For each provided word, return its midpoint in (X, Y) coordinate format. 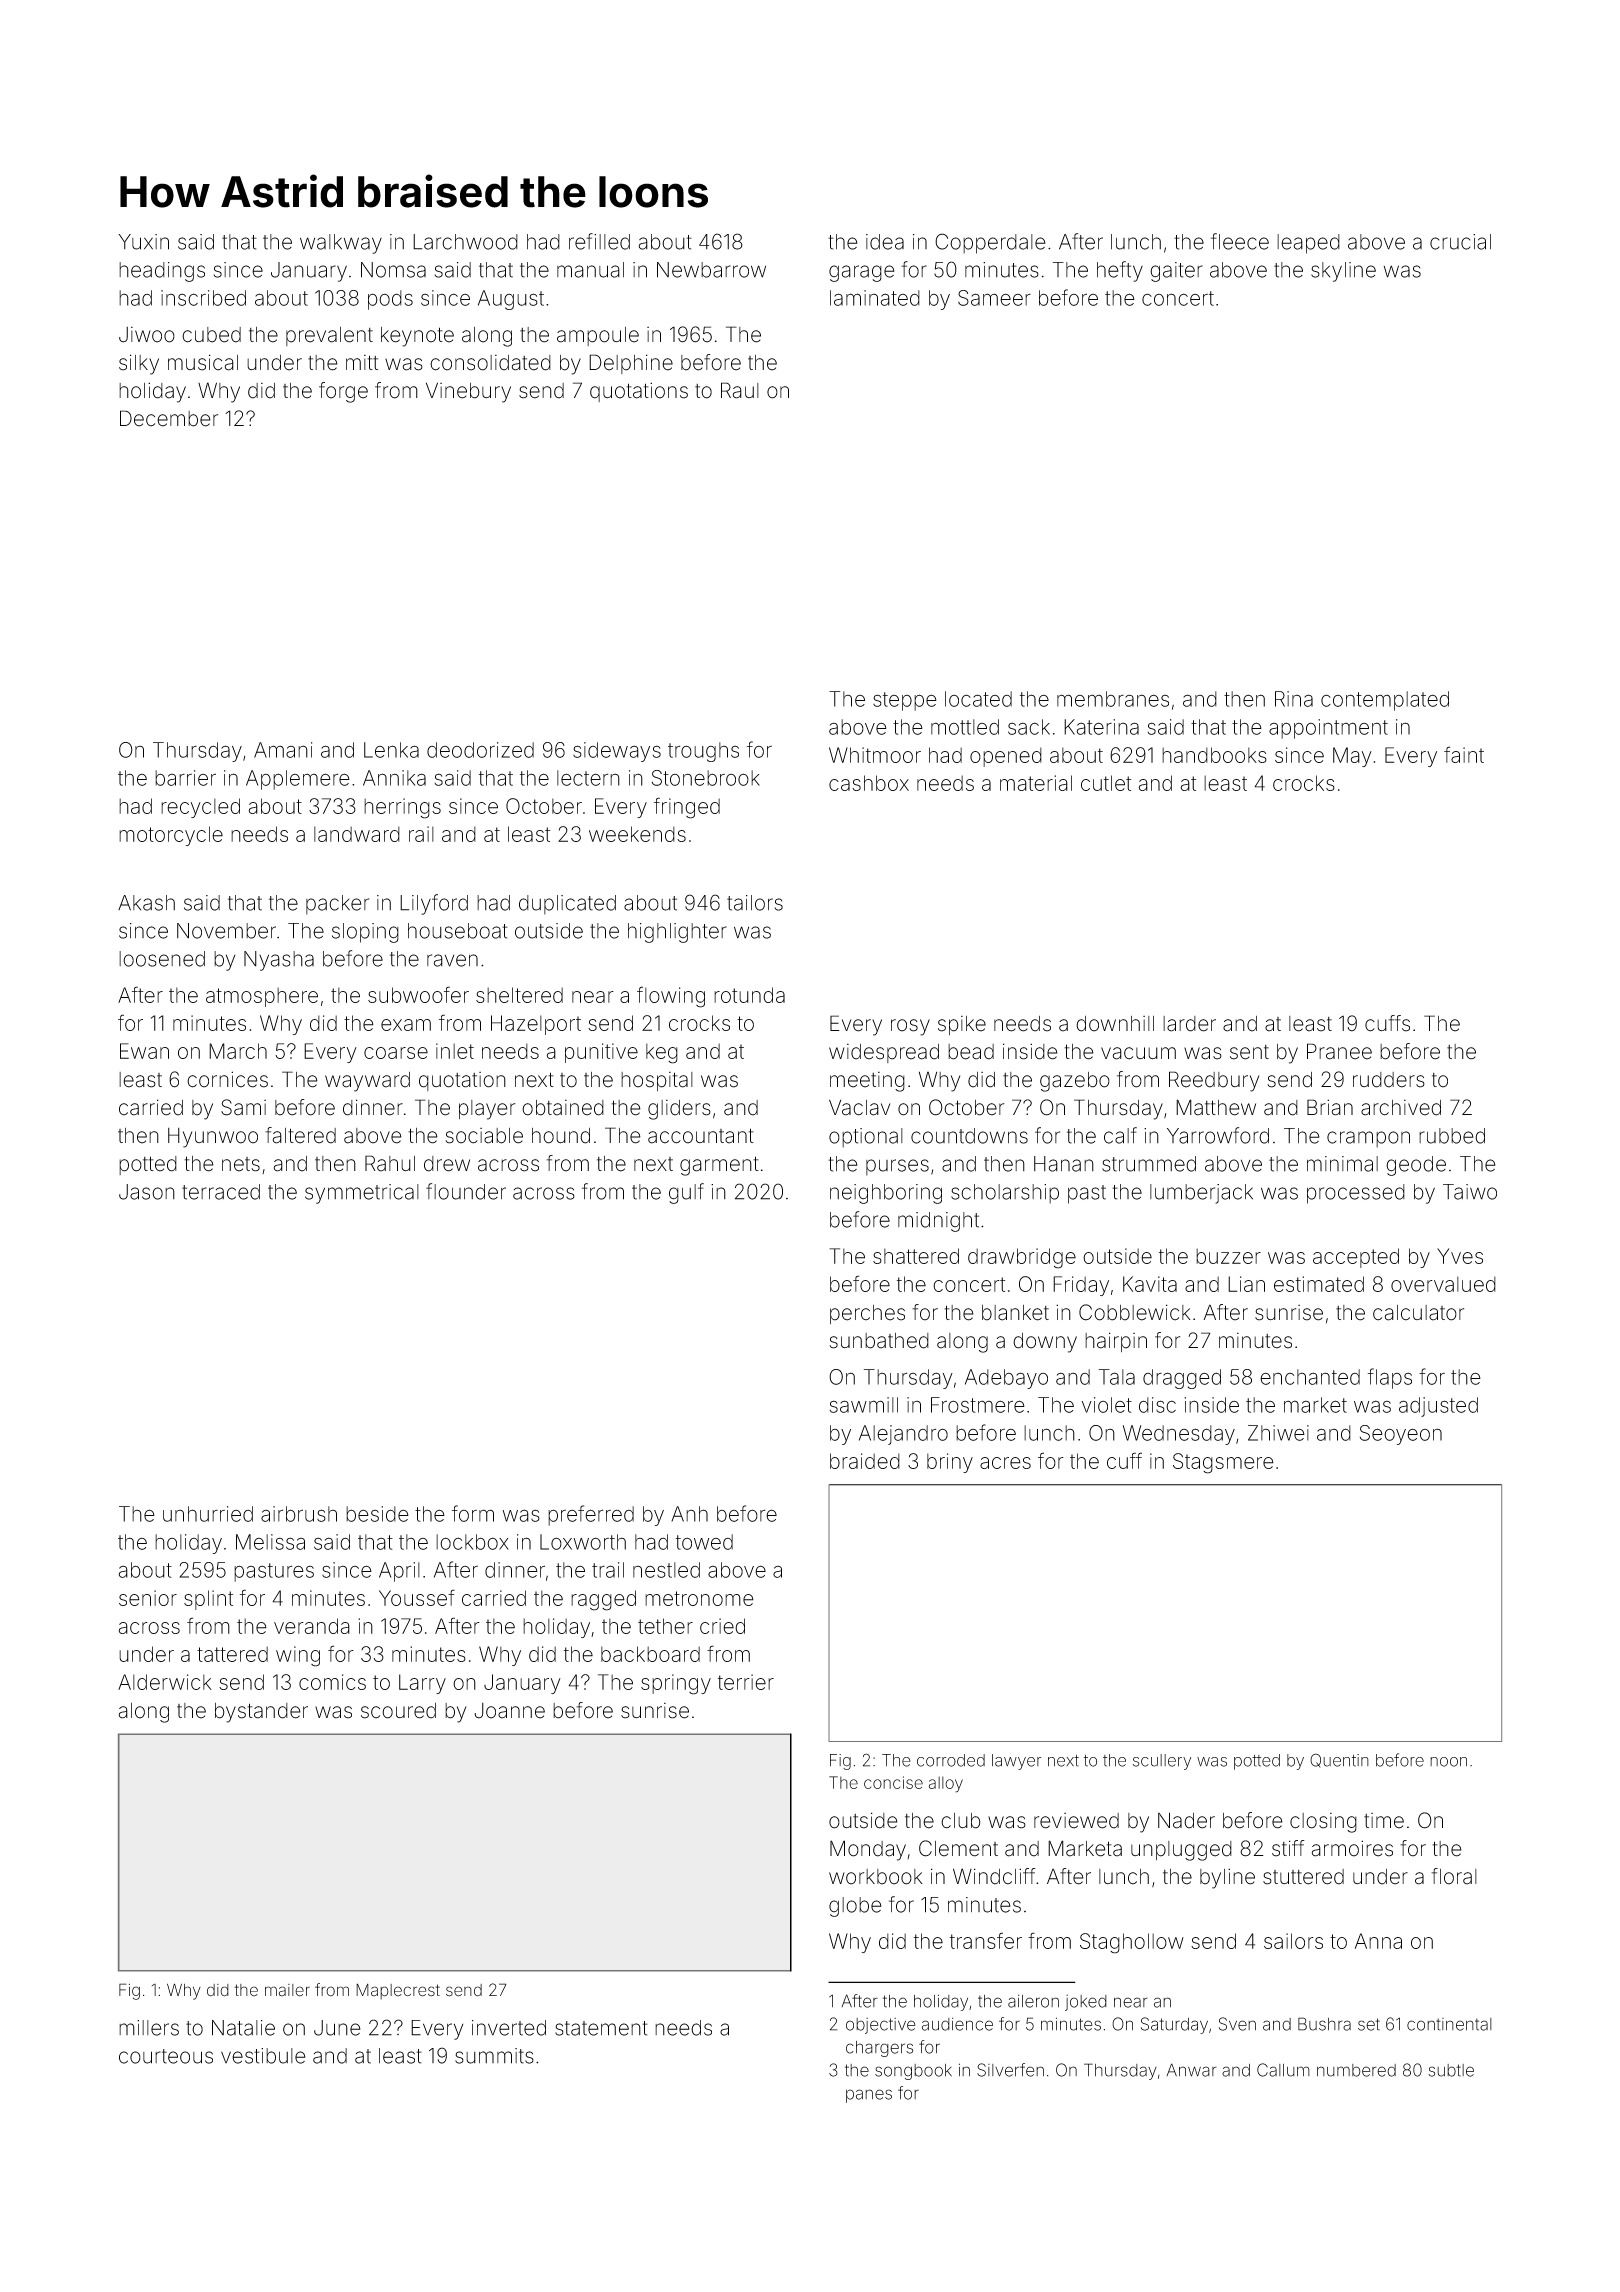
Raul (740, 390)
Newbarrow (711, 270)
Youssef (417, 1597)
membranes (1113, 699)
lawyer (1016, 1762)
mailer (287, 1990)
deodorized (480, 750)
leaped (1308, 244)
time (1384, 1821)
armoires (1352, 1848)
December (169, 418)
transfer (986, 1940)
